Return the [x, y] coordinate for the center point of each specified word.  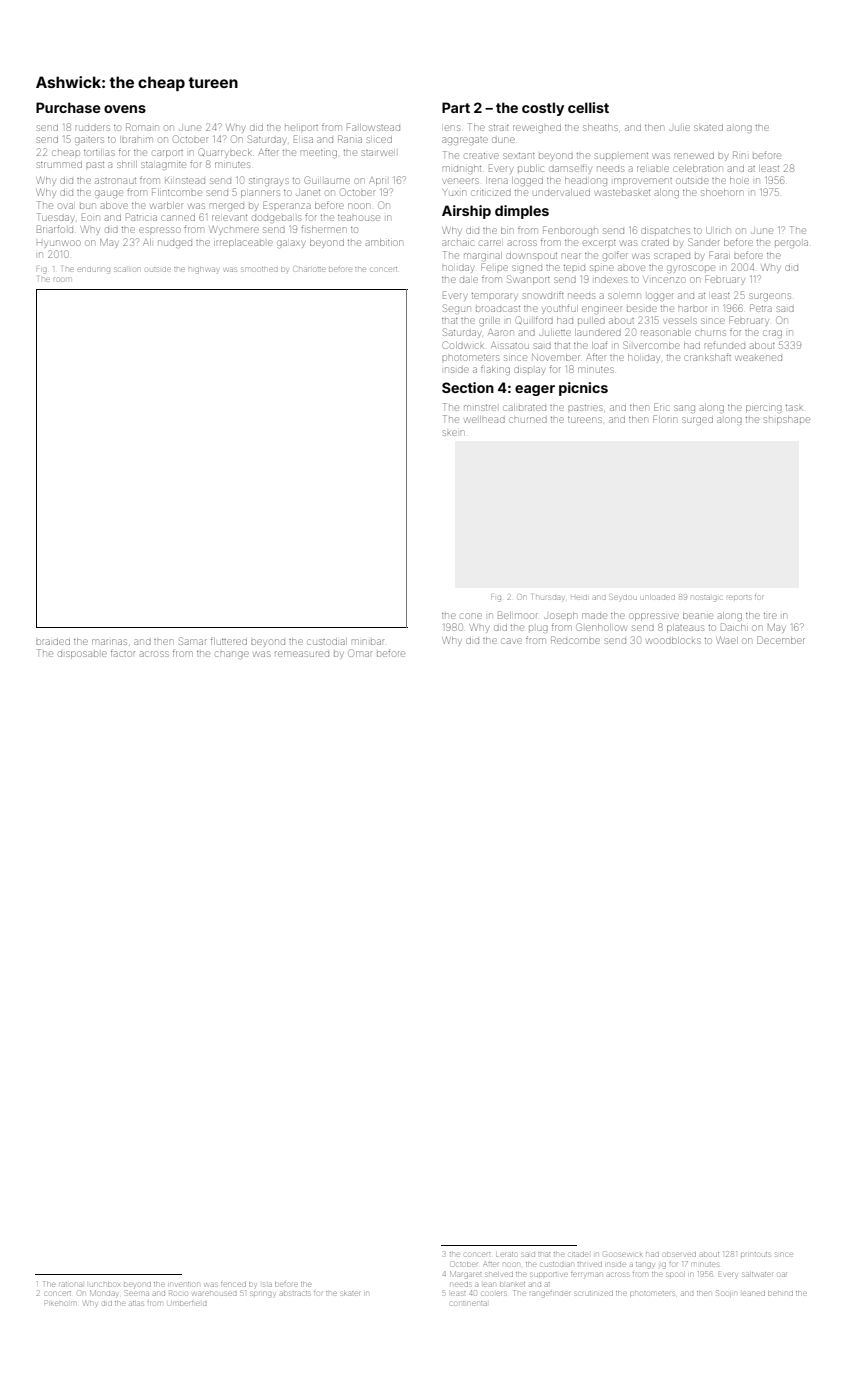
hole [739, 180]
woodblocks [673, 640]
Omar [360, 653]
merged [226, 207]
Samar [193, 641]
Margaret [465, 1274]
